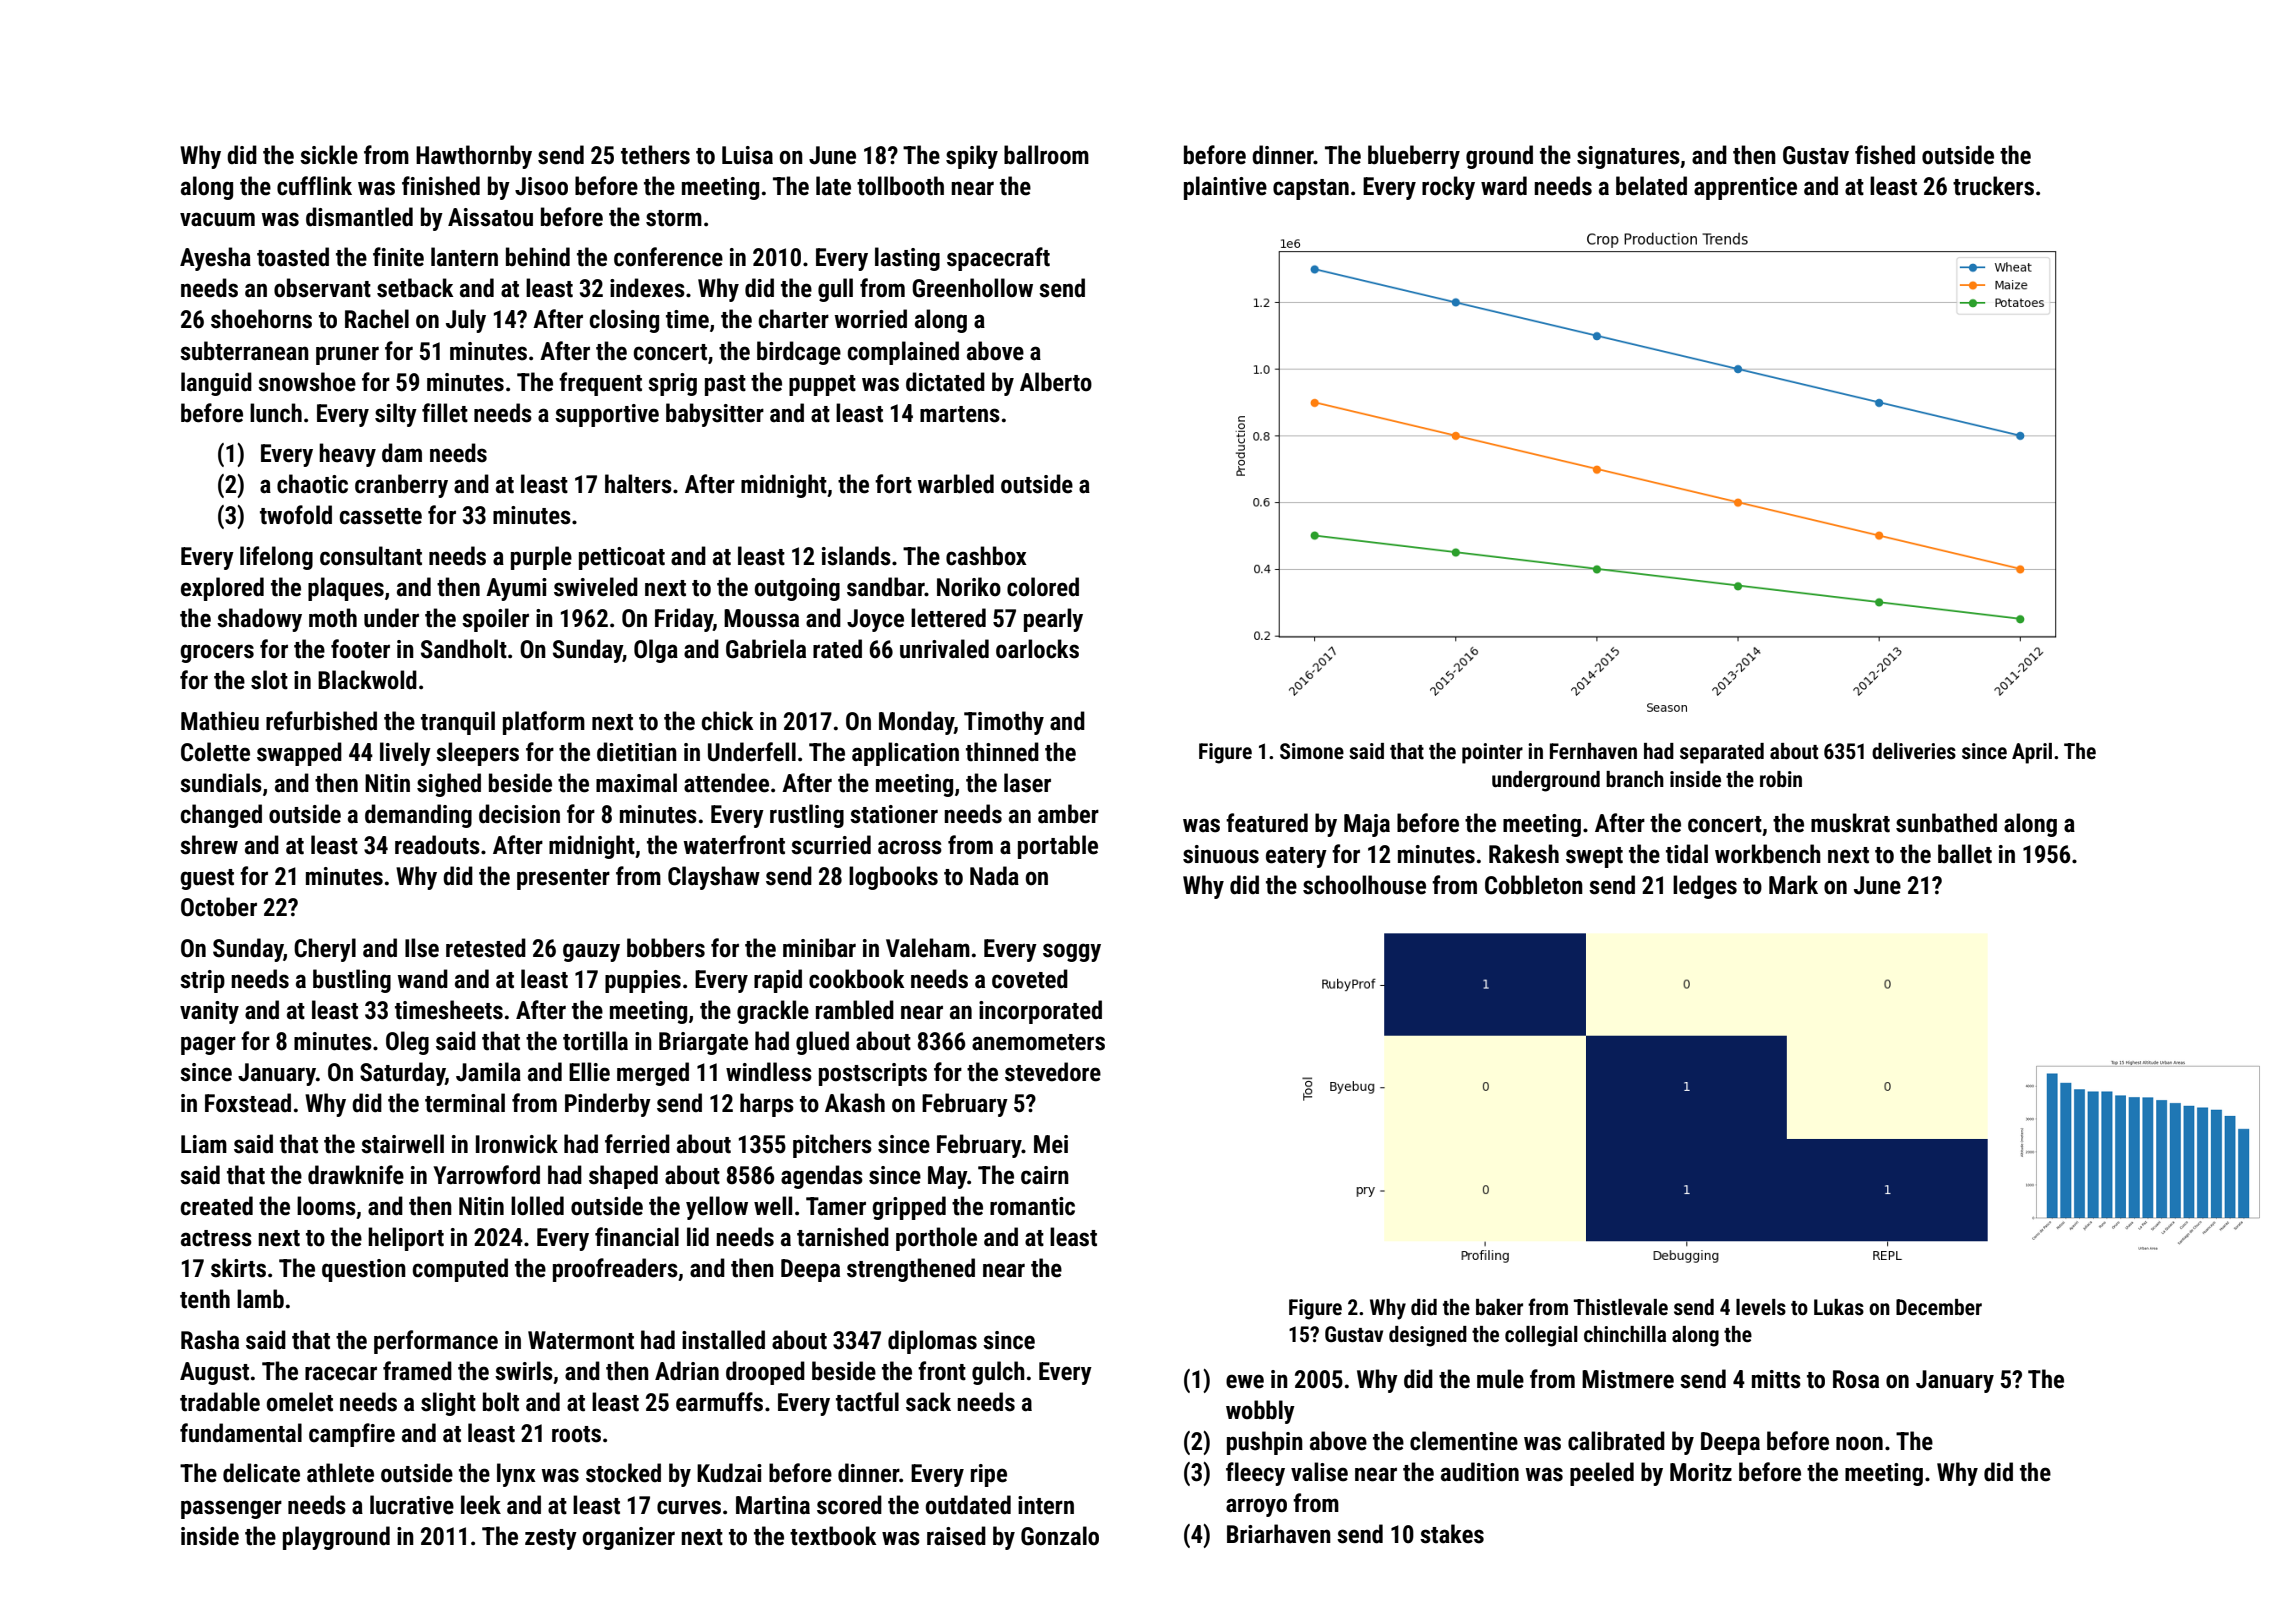 The image size is (2292, 1620). Describe the element at coordinates (1051, 1144) in the document. I see `Mei` at that location.
